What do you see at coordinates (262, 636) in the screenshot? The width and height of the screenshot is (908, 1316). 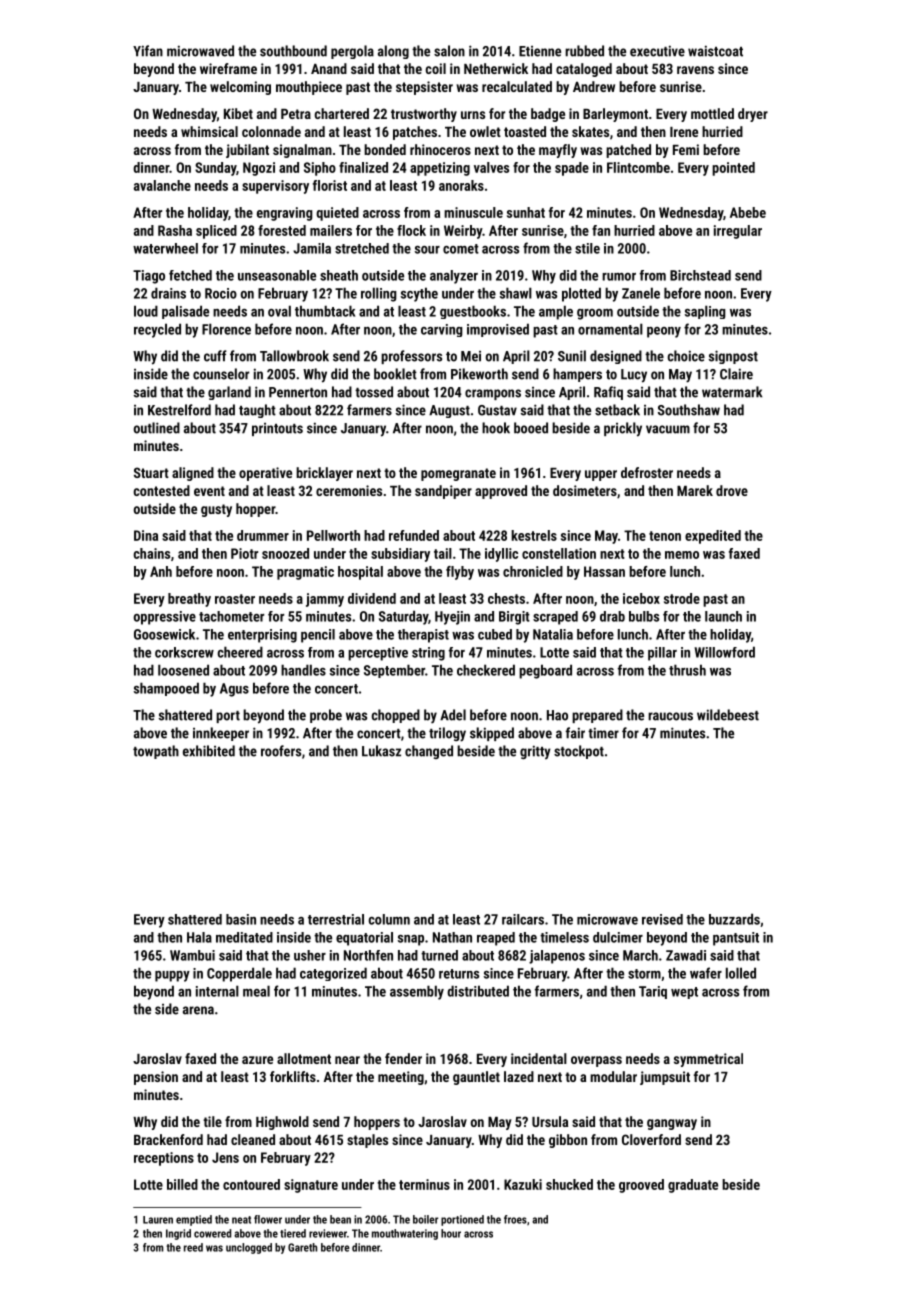 I see `enterprising` at bounding box center [262, 636].
